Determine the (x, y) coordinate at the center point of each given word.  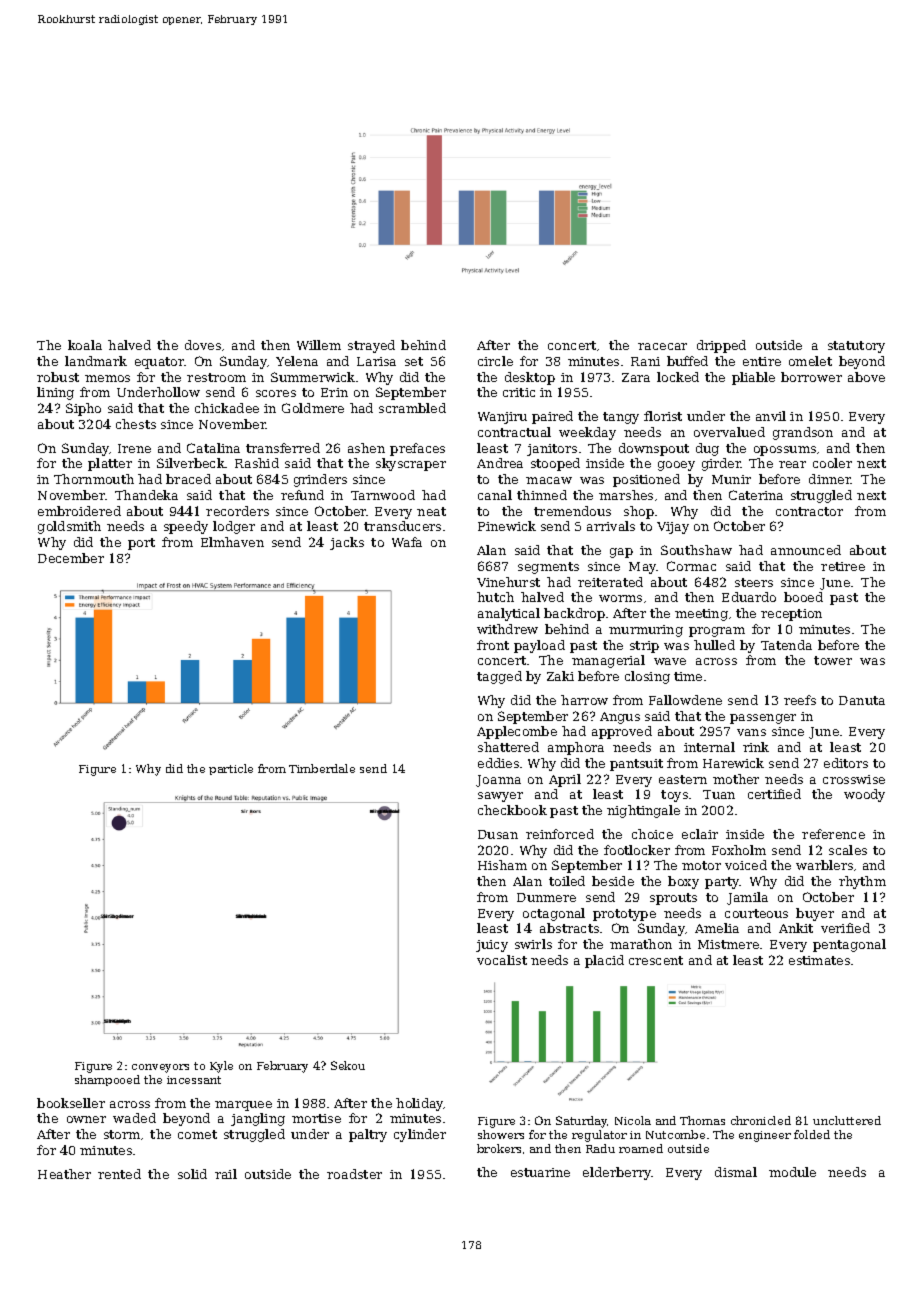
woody (864, 795)
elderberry (617, 1173)
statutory (856, 347)
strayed (371, 346)
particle (231, 769)
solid (192, 1174)
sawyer (500, 797)
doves (203, 345)
